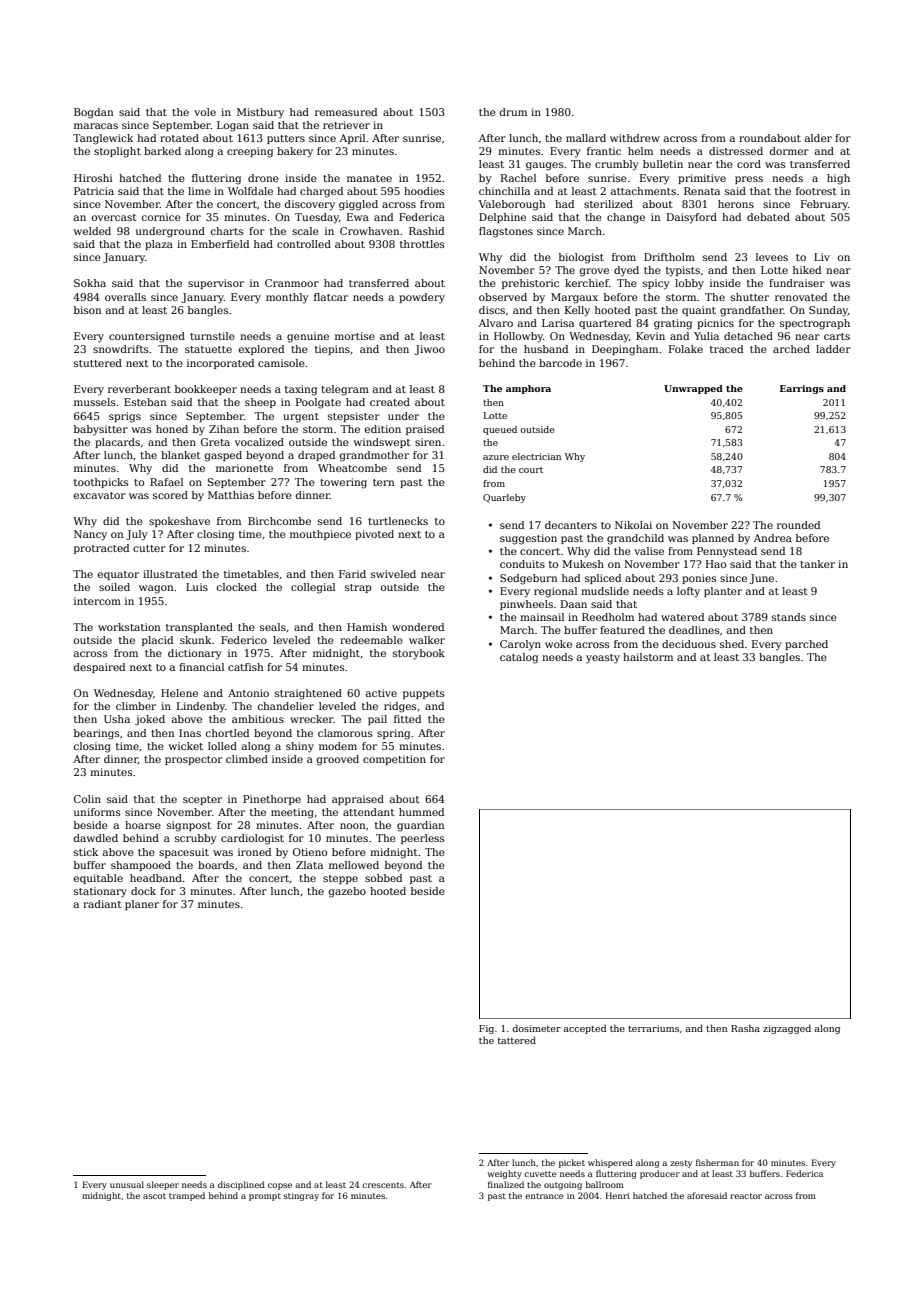 This image has width=924, height=1308. What do you see at coordinates (114, 587) in the image?
I see `soiled` at bounding box center [114, 587].
